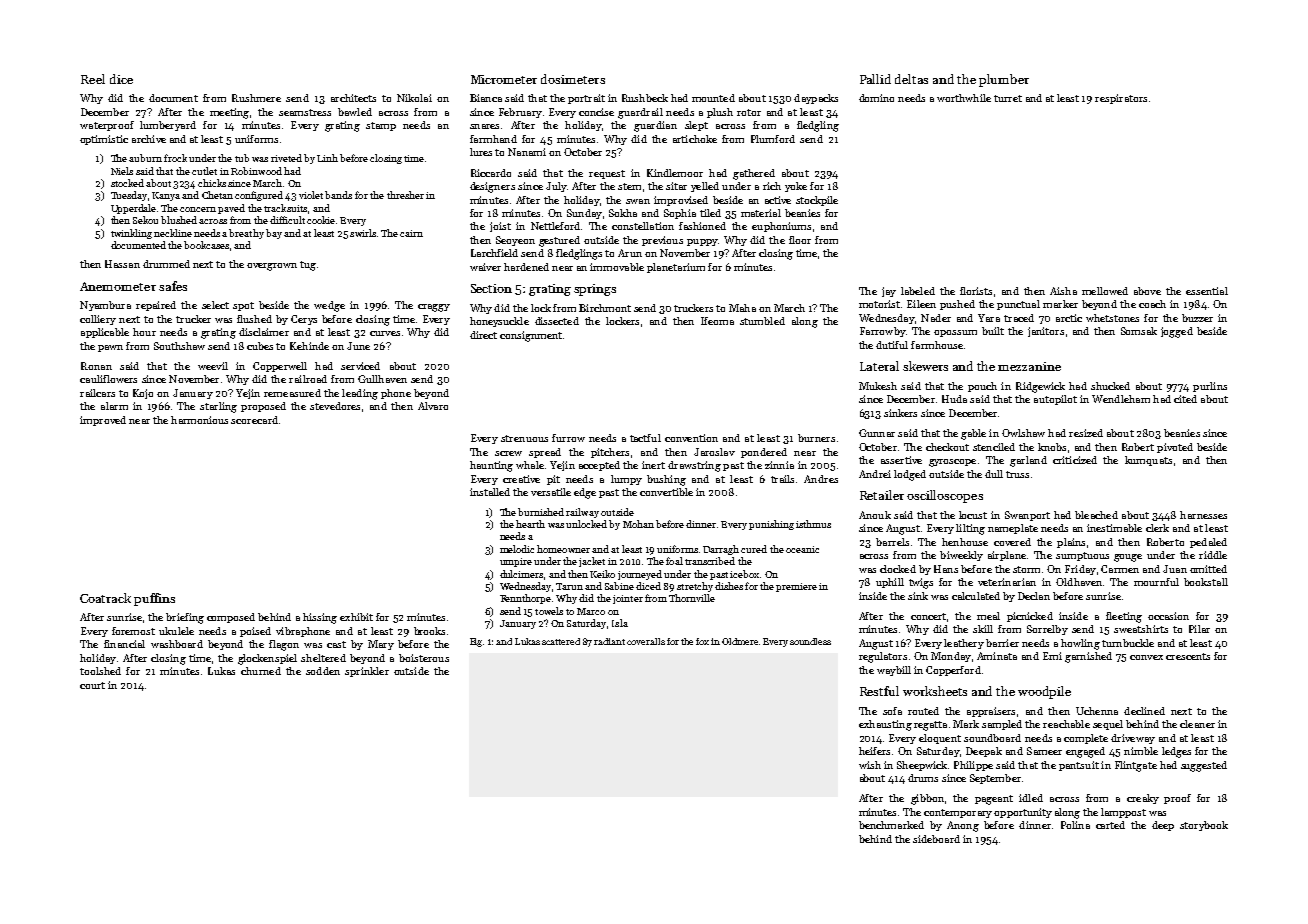  Describe the element at coordinates (1197, 318) in the page. I see `buzzer` at that location.
